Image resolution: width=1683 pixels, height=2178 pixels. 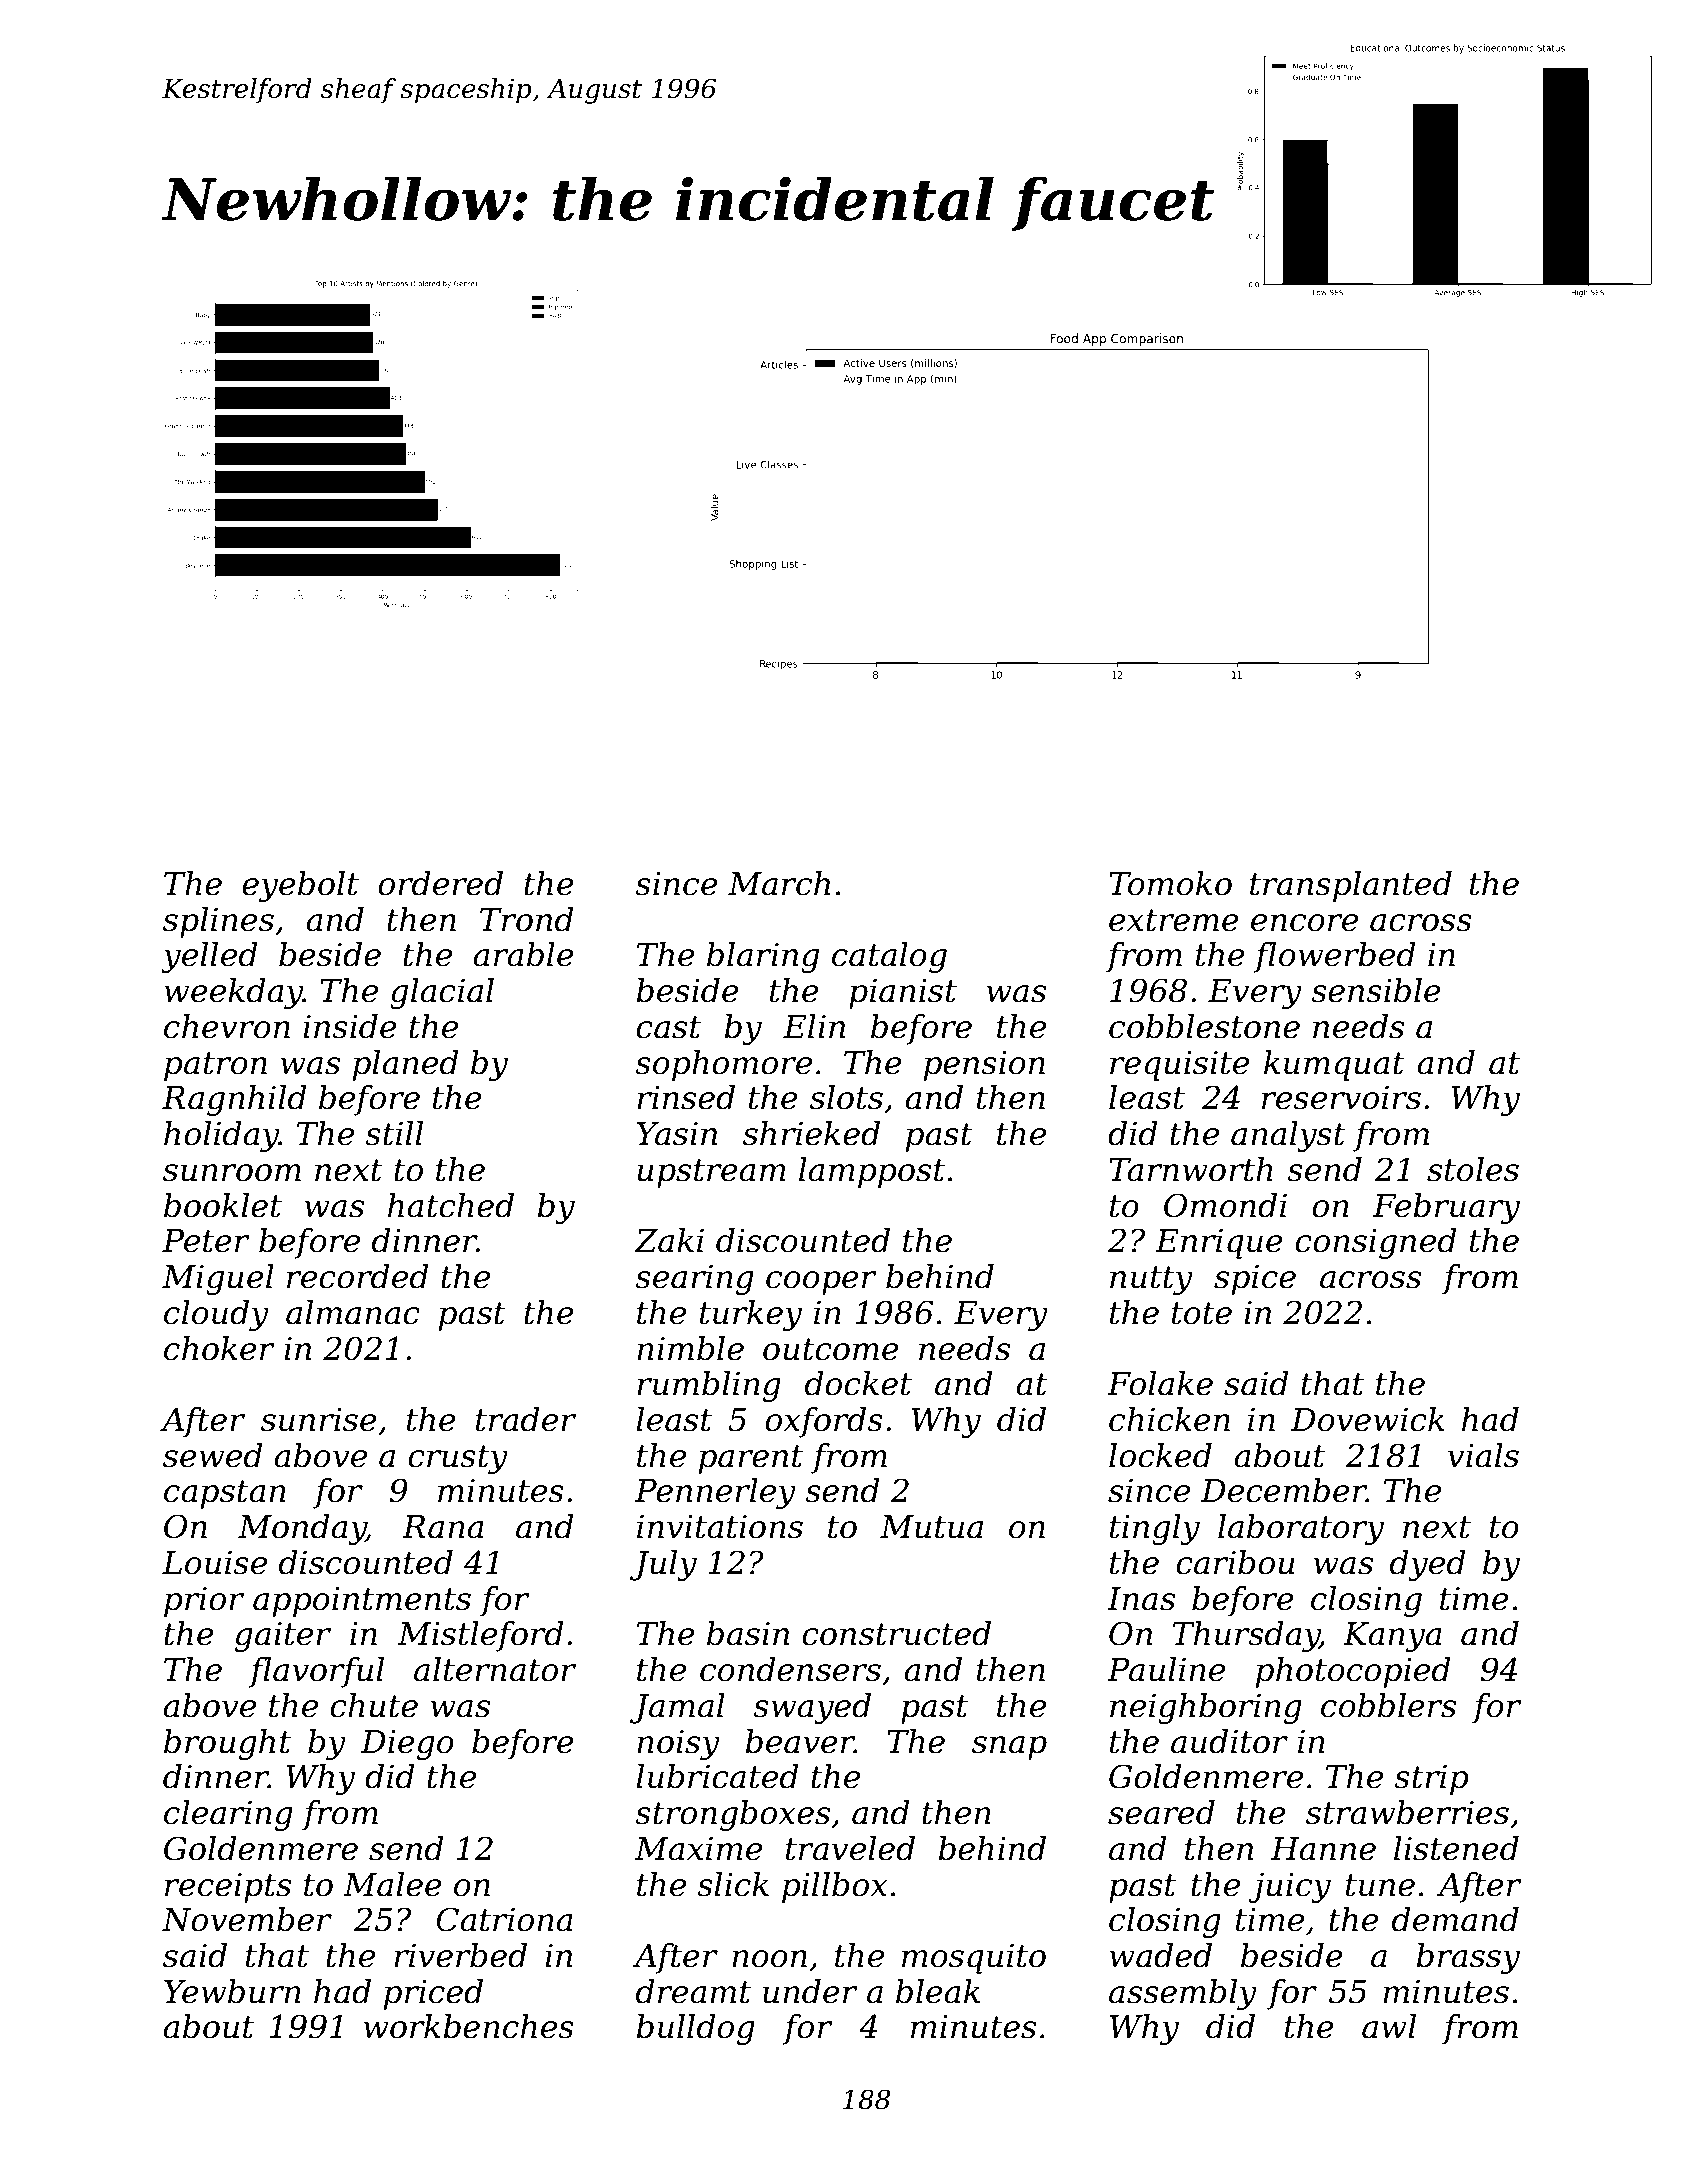 I want to click on Yewburn, so click(x=232, y=1991).
